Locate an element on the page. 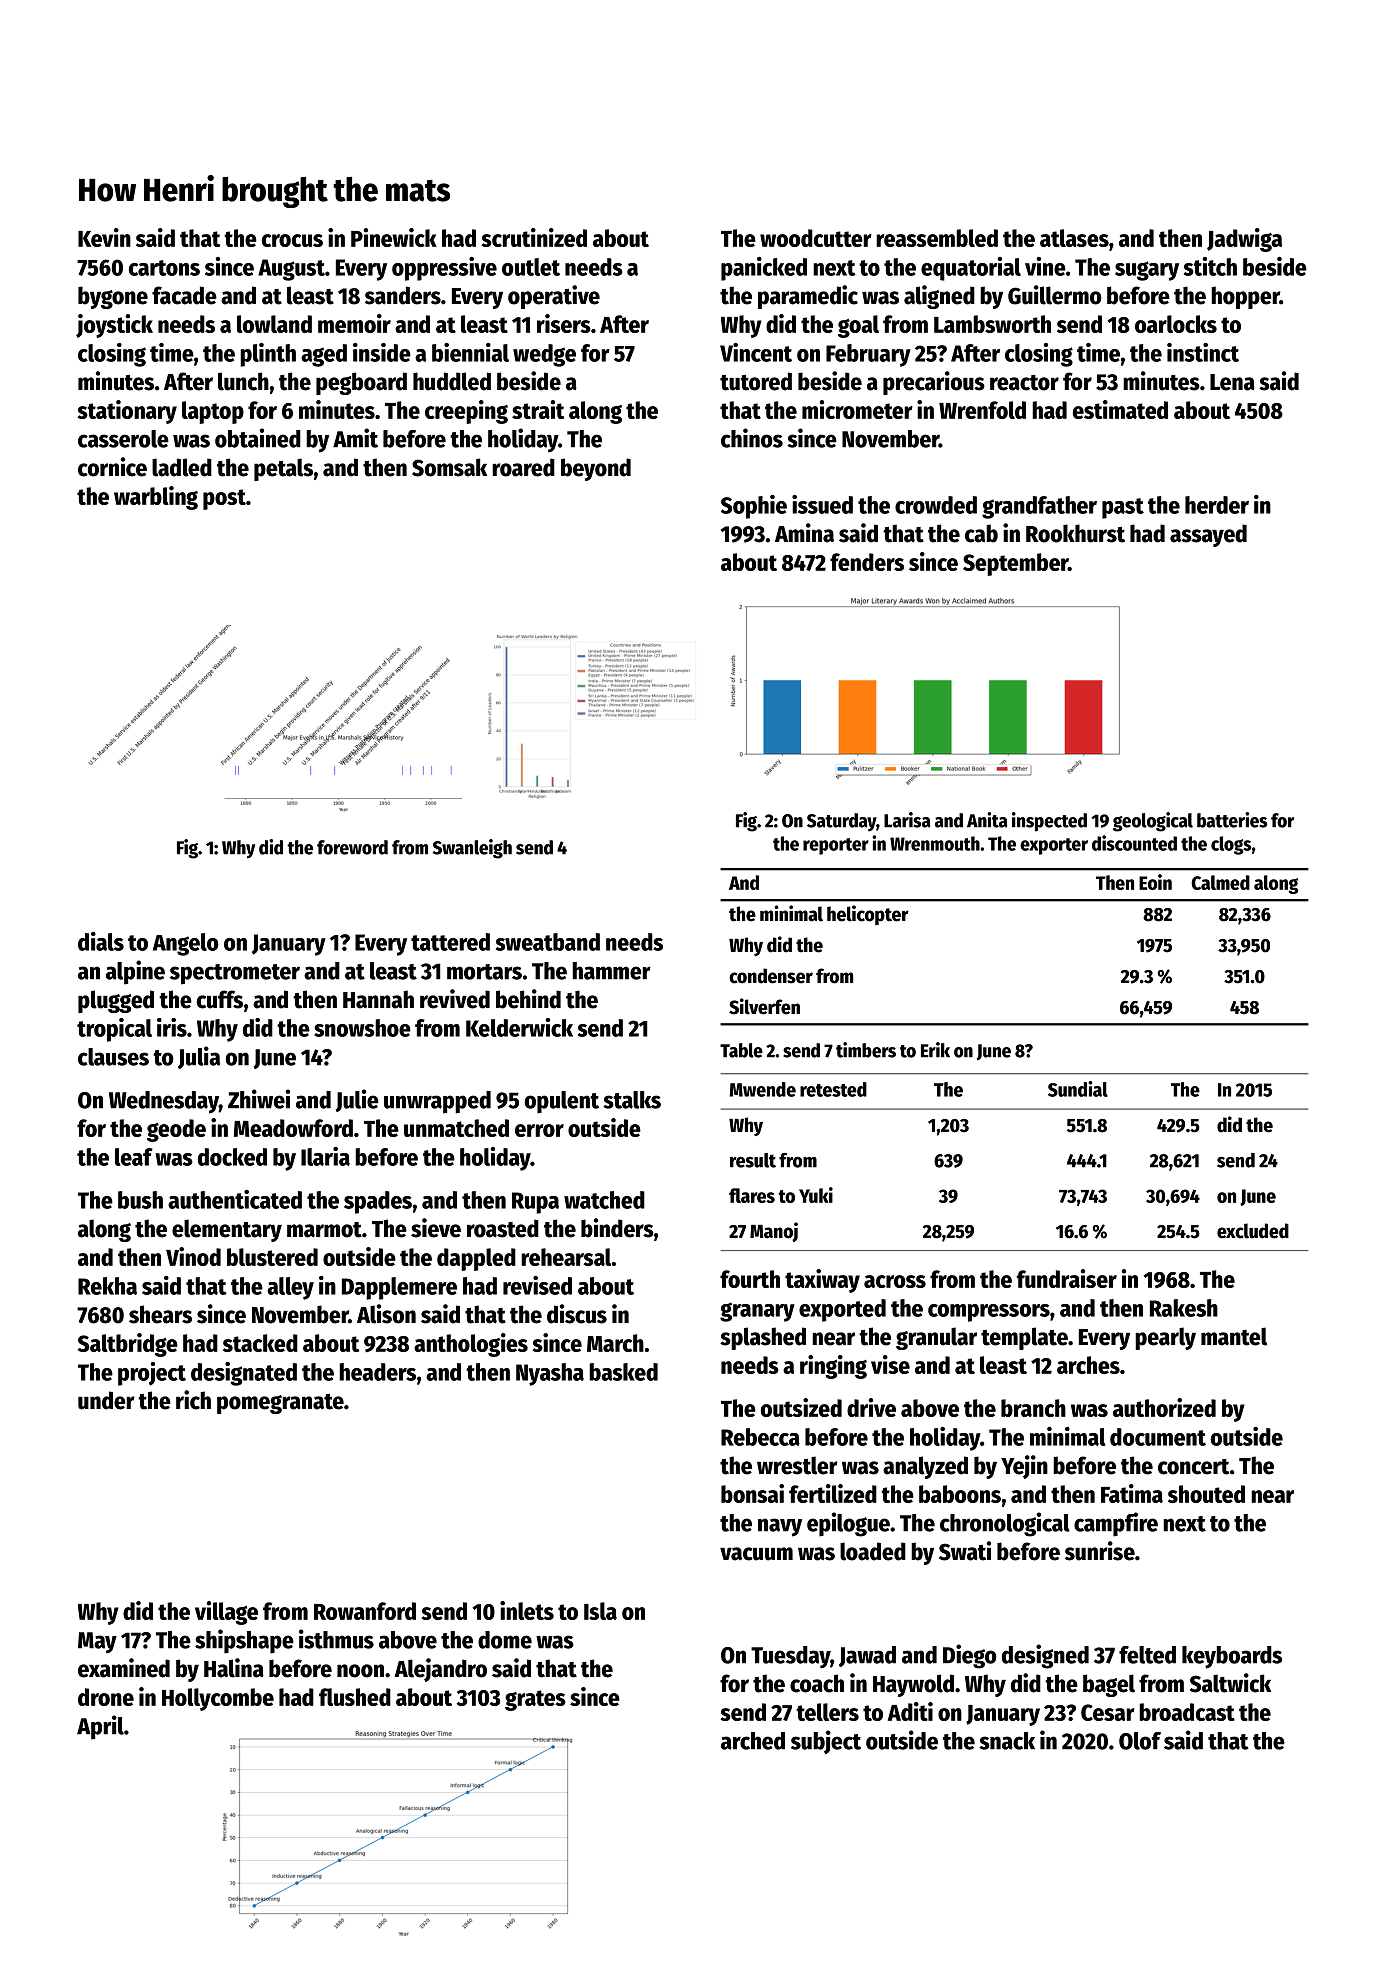 The width and height of the image is (1386, 1969). Erik is located at coordinates (935, 1050).
